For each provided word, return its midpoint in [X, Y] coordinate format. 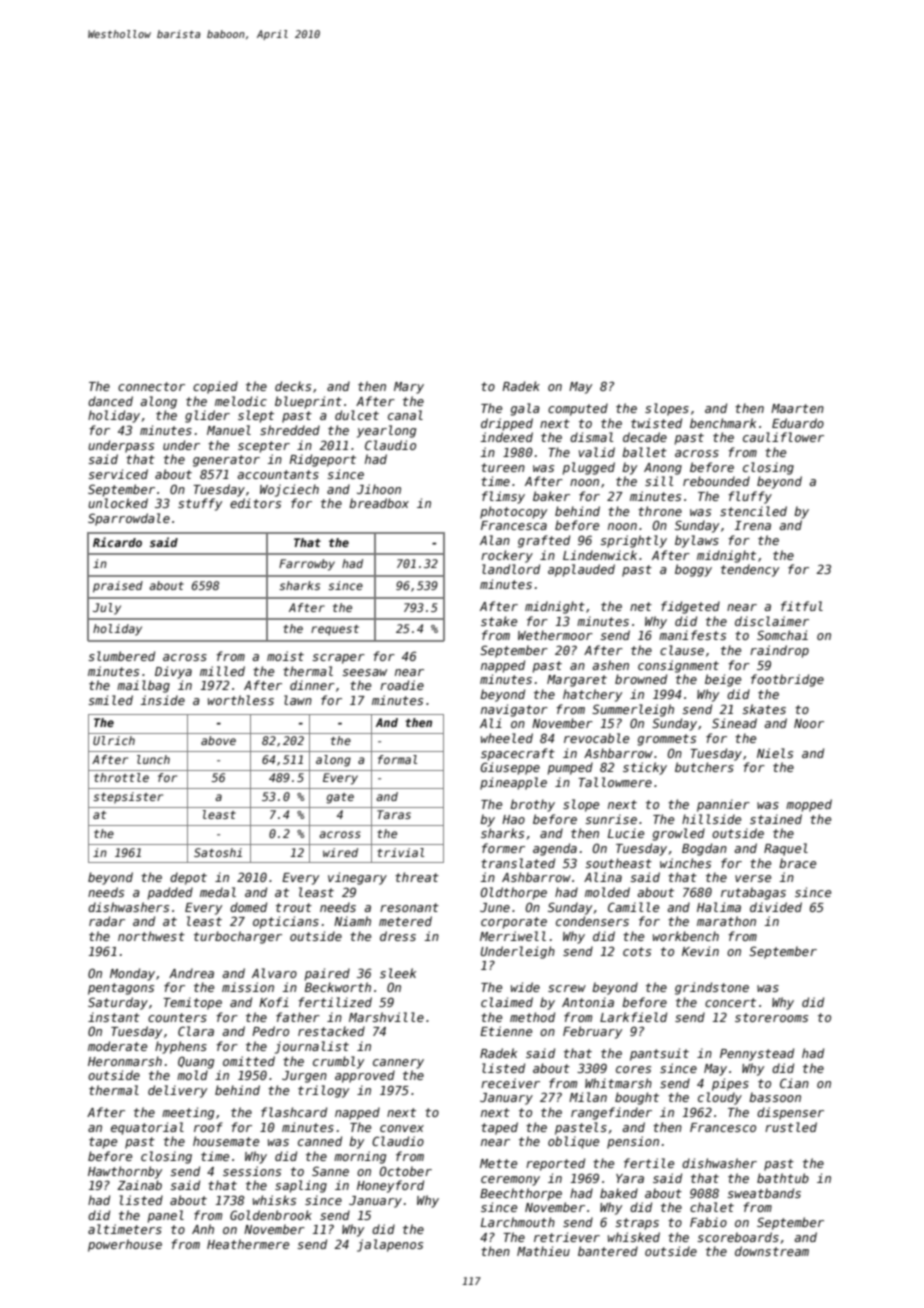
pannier [723, 805]
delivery [177, 1091]
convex [402, 1128]
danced [110, 401]
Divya [173, 672]
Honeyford [390, 1186]
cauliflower [783, 437]
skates [764, 709]
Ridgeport [322, 460]
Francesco [723, 1127]
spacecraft [518, 754]
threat [417, 877]
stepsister [128, 798]
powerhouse [125, 1245]
